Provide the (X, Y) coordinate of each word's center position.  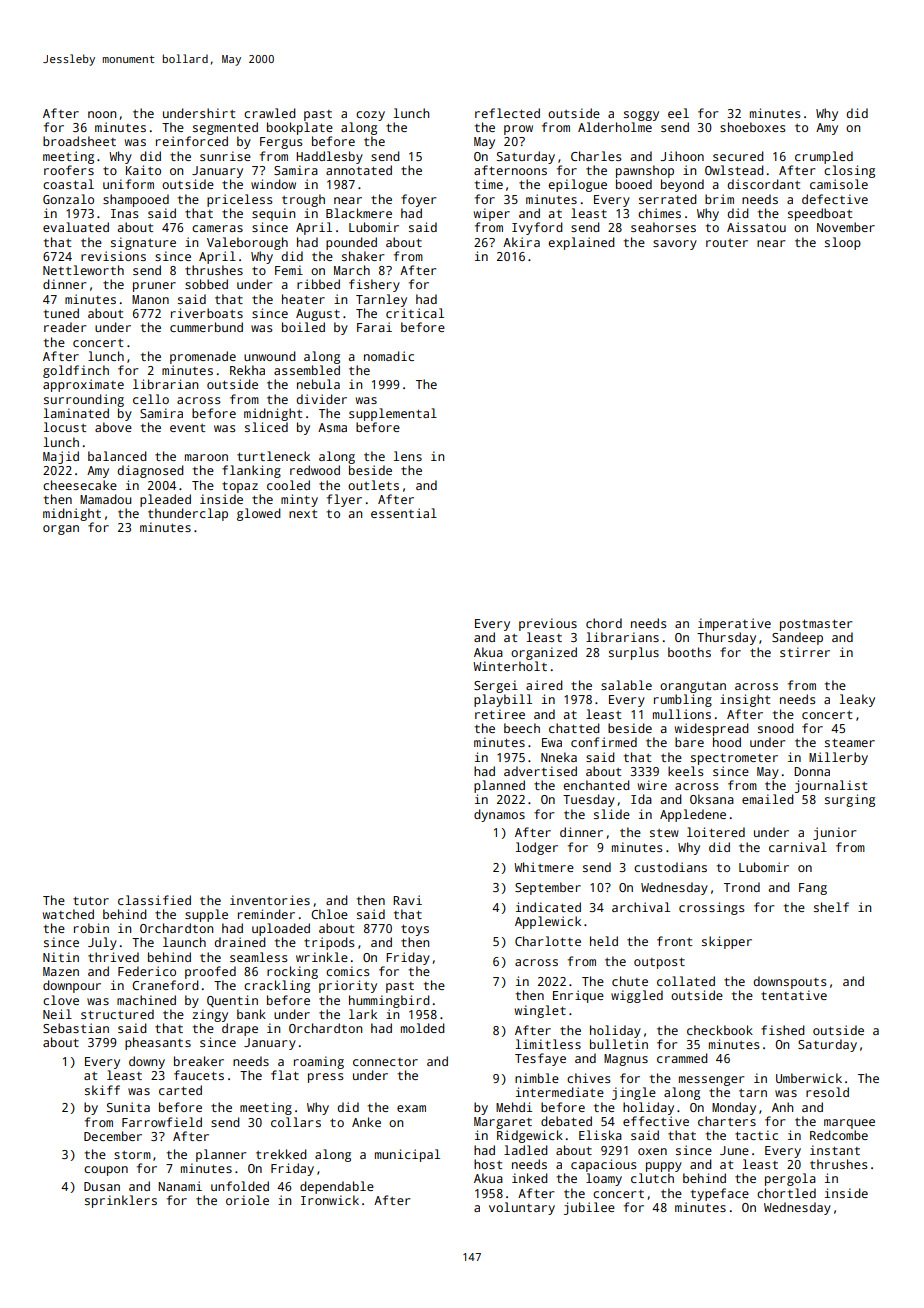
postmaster (816, 625)
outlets (373, 485)
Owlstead (734, 170)
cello (151, 399)
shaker (363, 256)
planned (499, 786)
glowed (259, 514)
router (727, 243)
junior (835, 833)
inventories (270, 900)
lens (408, 456)
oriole (247, 1200)
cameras (217, 228)
